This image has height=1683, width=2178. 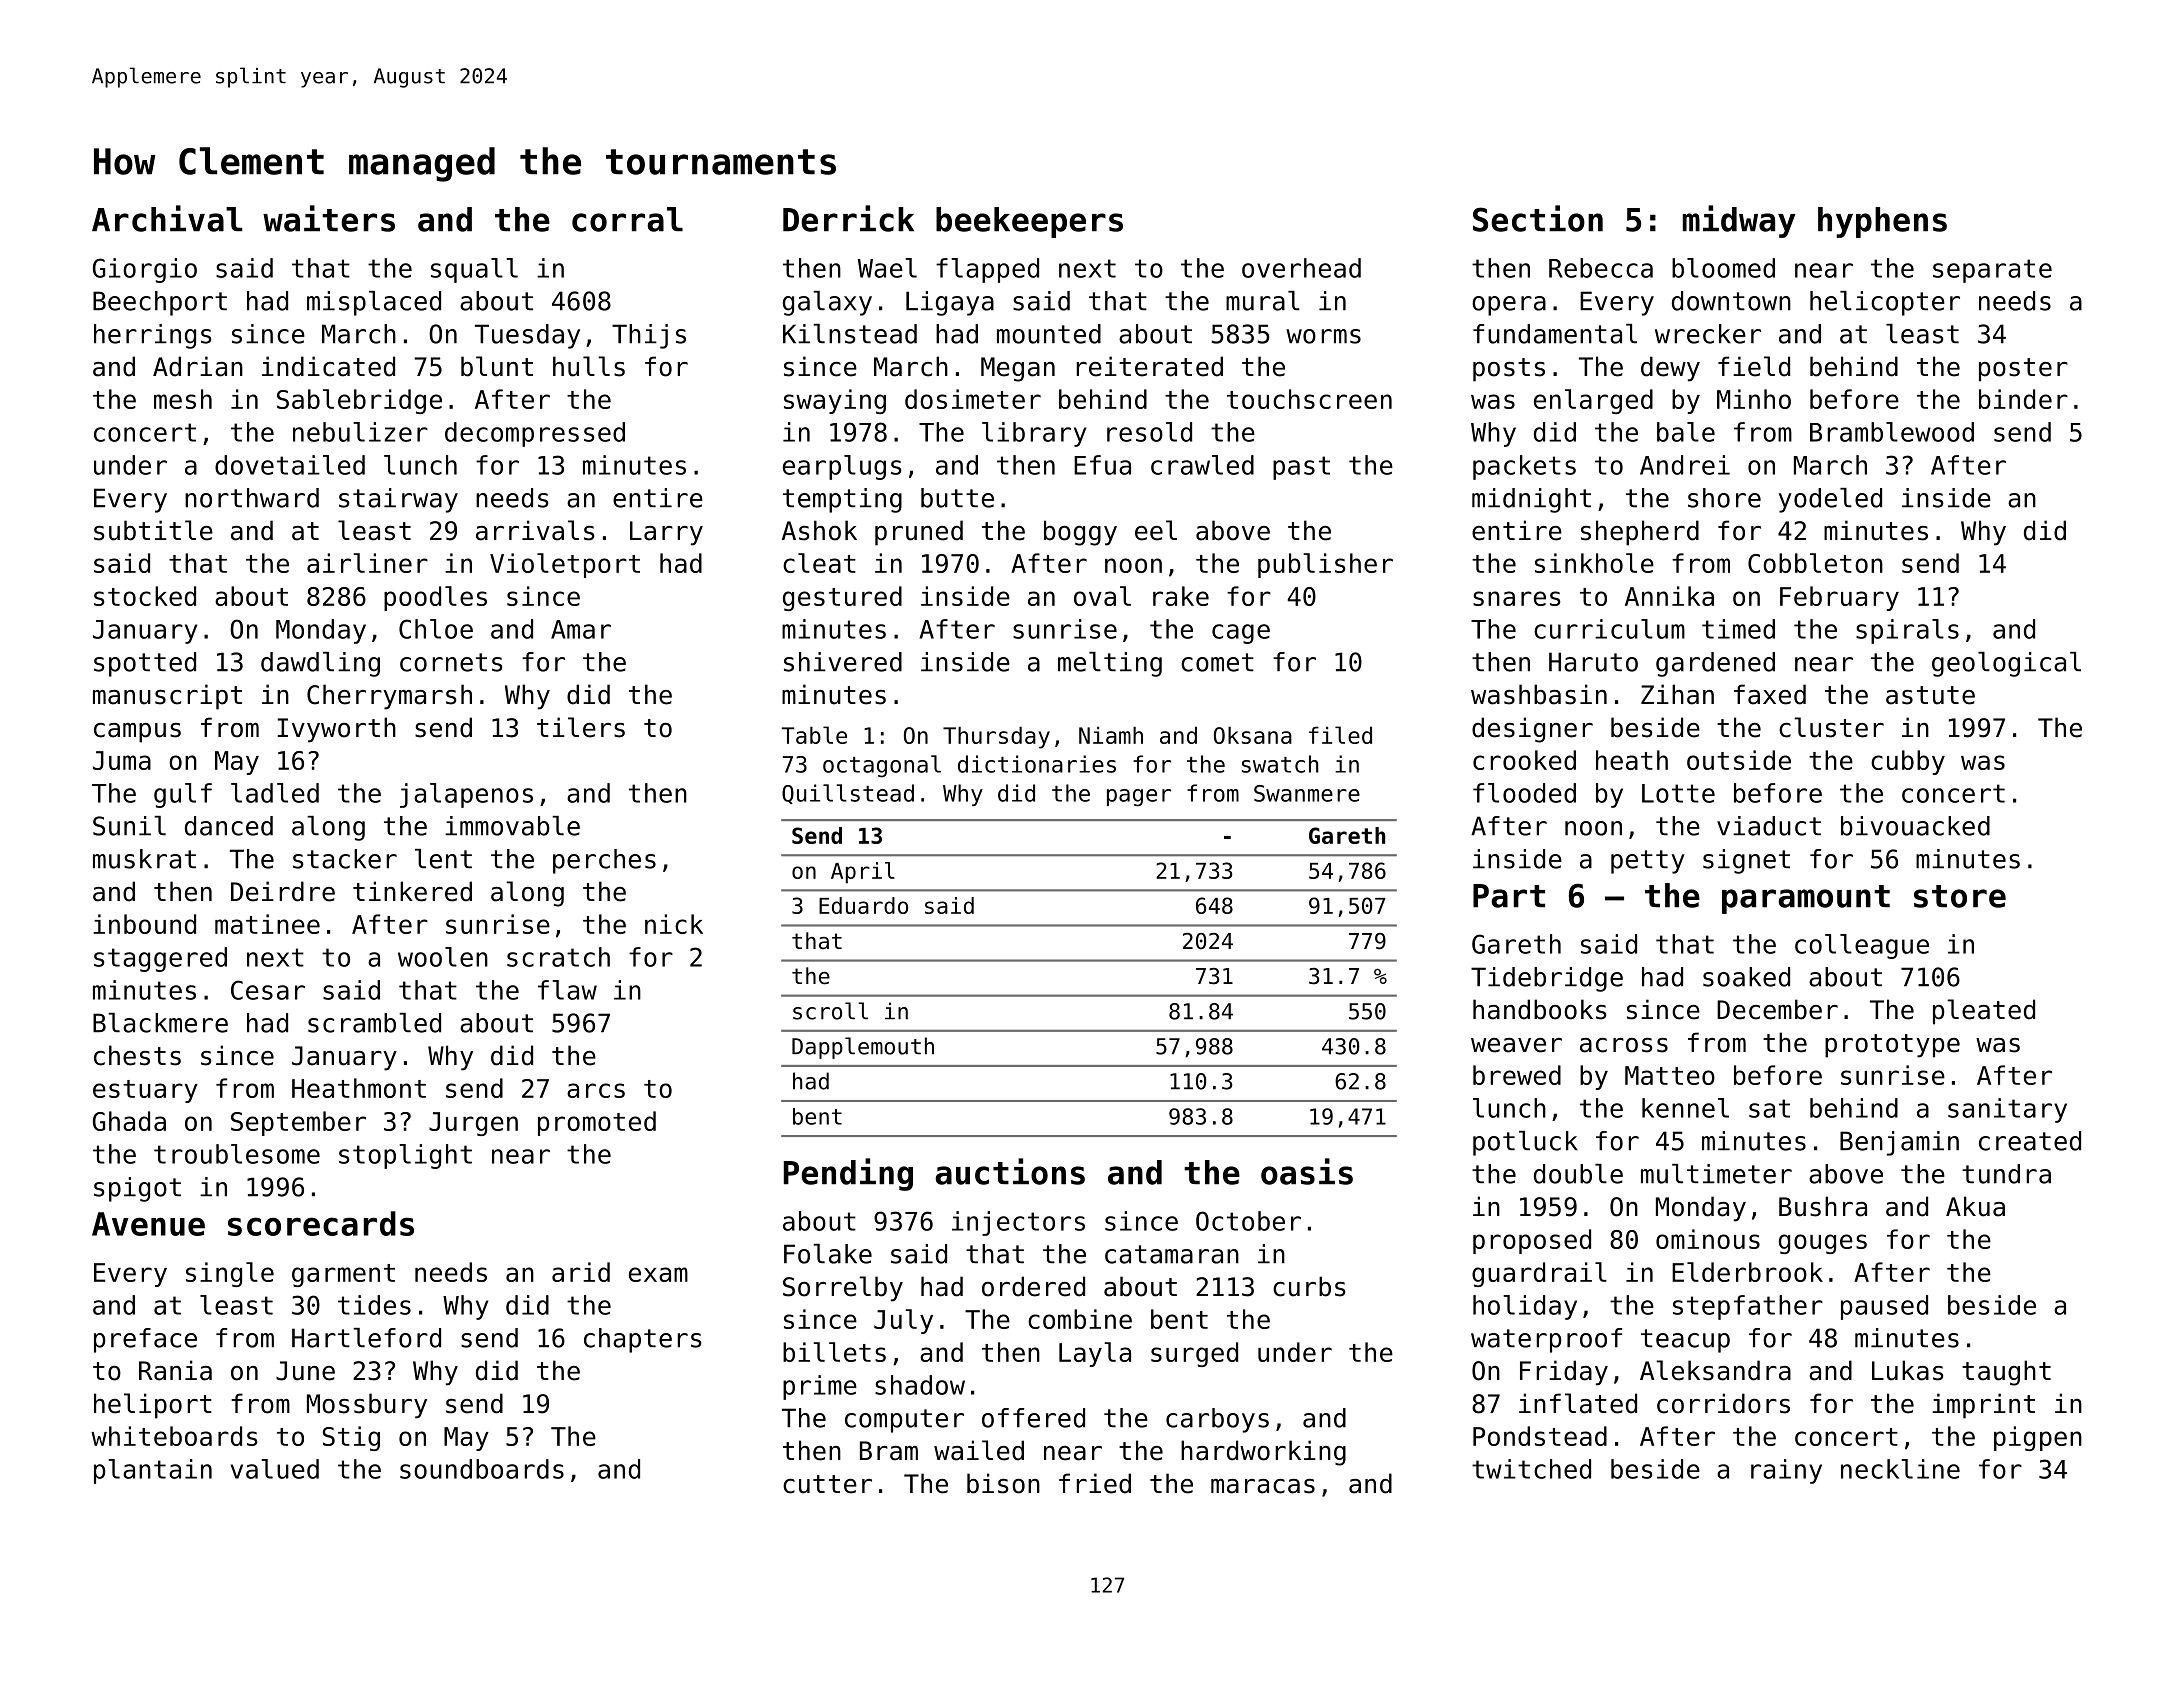 I want to click on beekeepers, so click(x=1029, y=222).
